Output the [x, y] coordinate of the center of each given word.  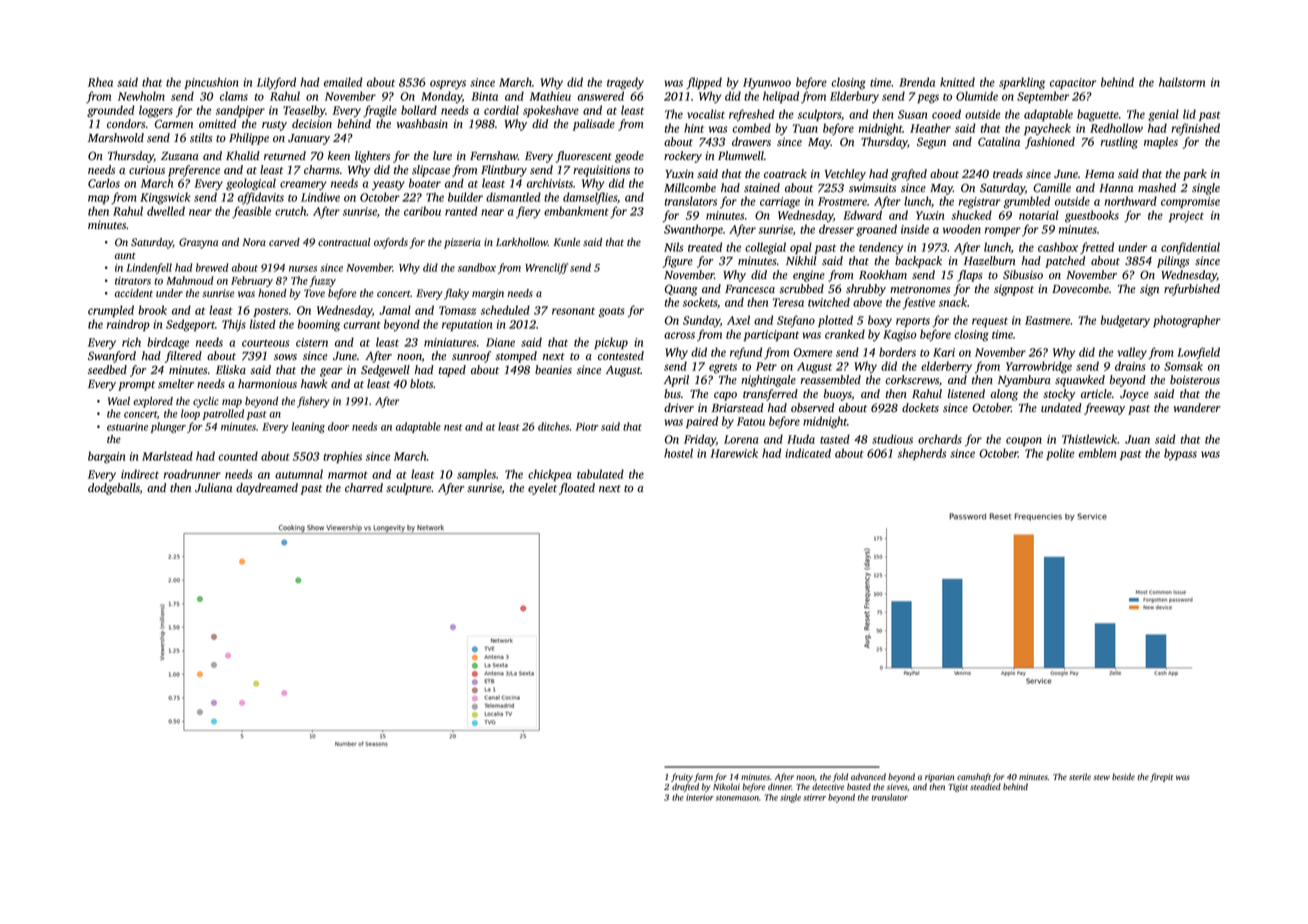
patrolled [223, 414]
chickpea [549, 475]
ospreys [448, 85]
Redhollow [1116, 128]
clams [234, 96]
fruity [682, 777]
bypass [1180, 454]
